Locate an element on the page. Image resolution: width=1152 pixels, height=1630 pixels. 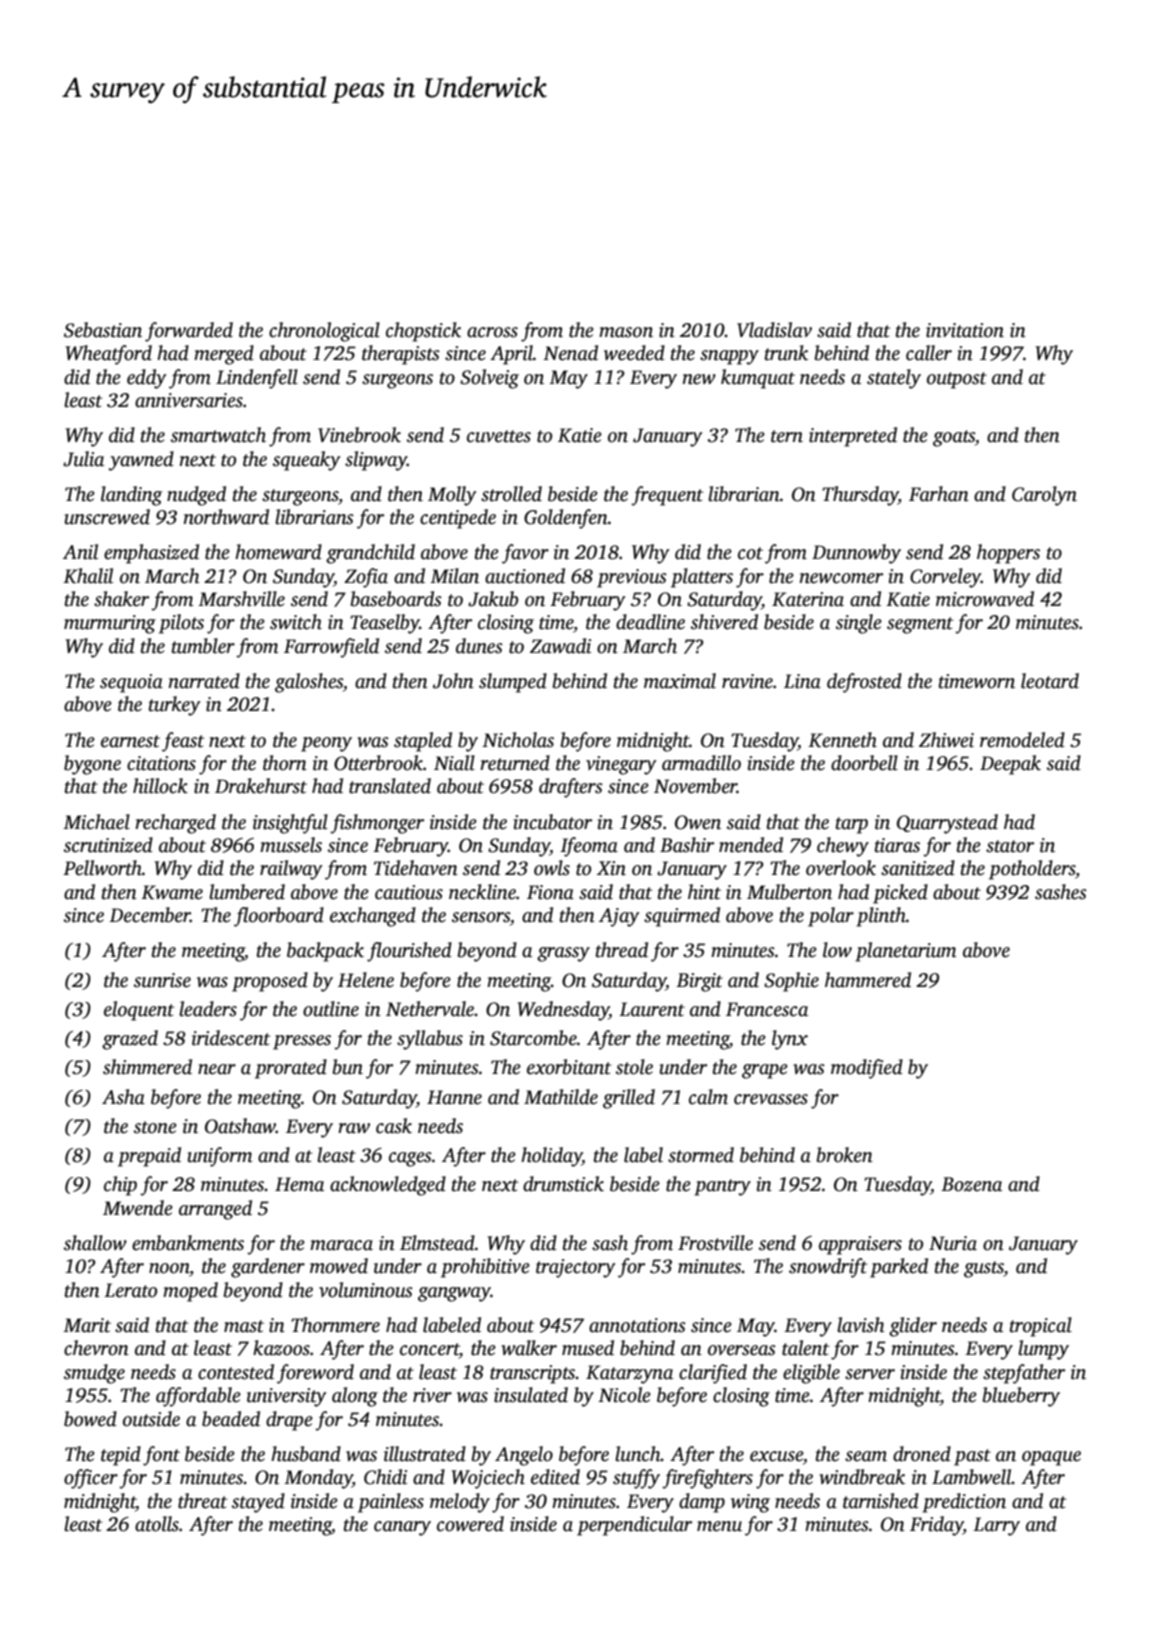
cautious is located at coordinates (409, 892).
